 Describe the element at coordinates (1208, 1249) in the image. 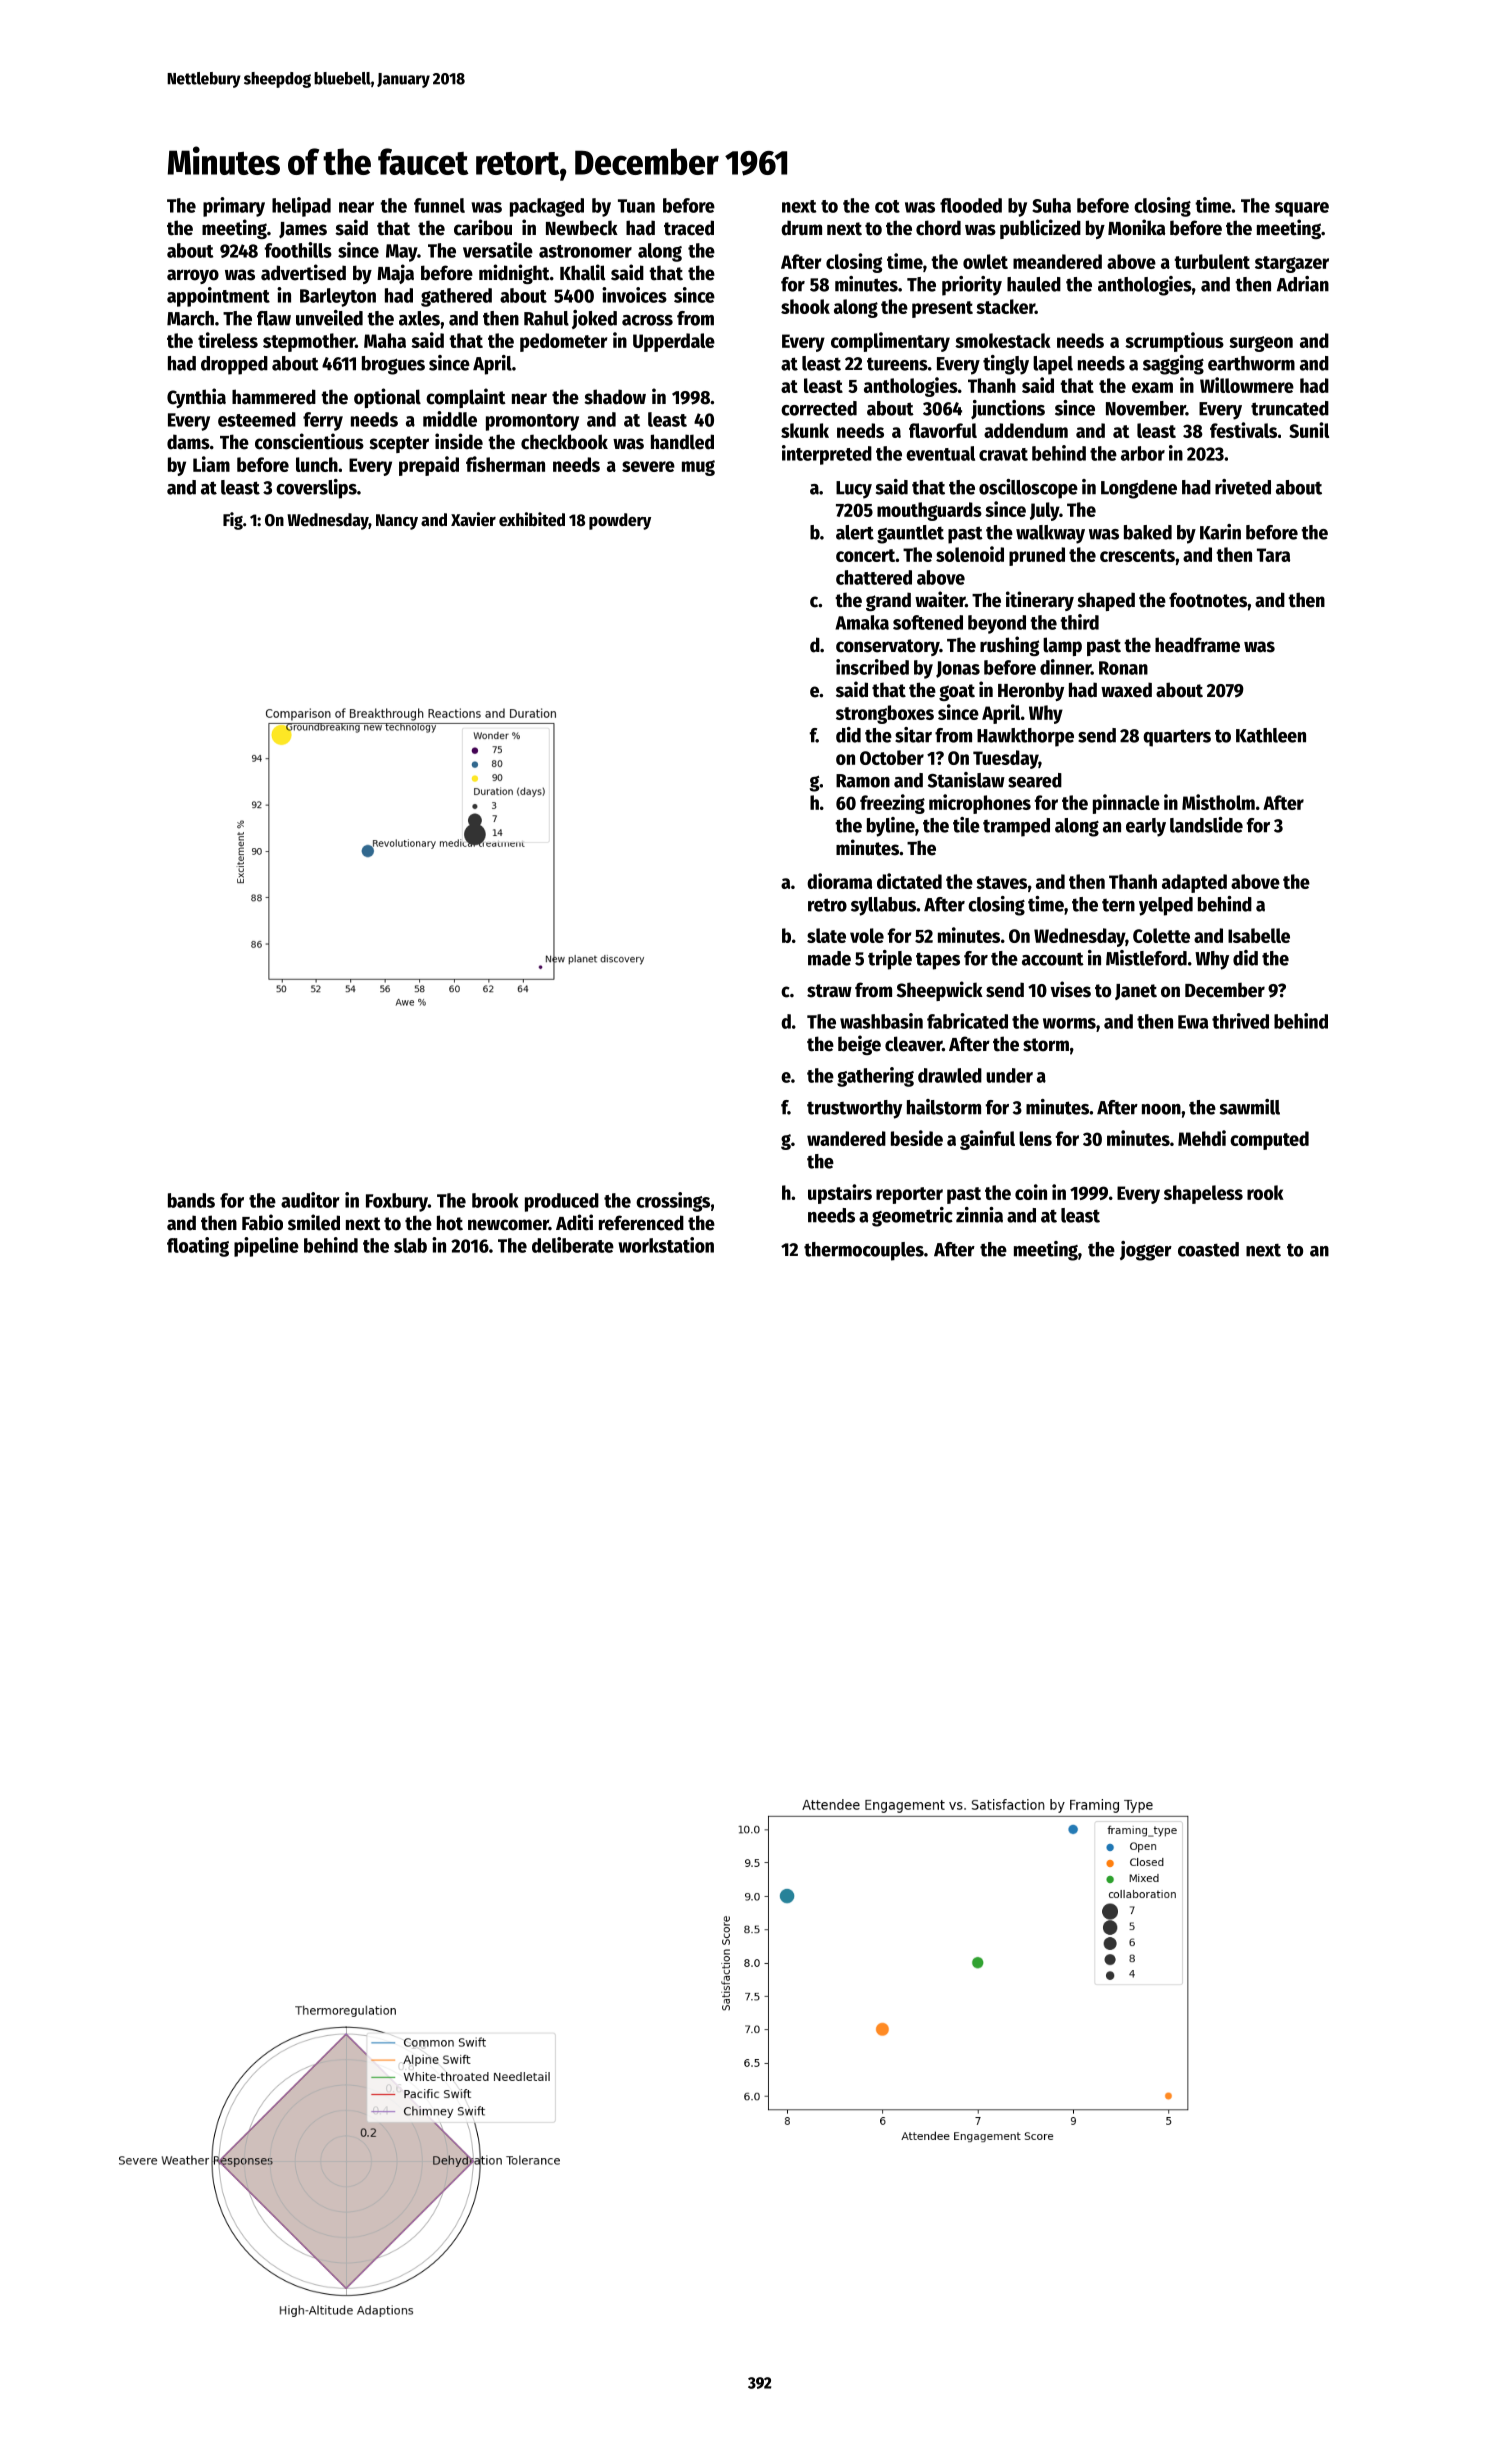

I see `coasted` at that location.
